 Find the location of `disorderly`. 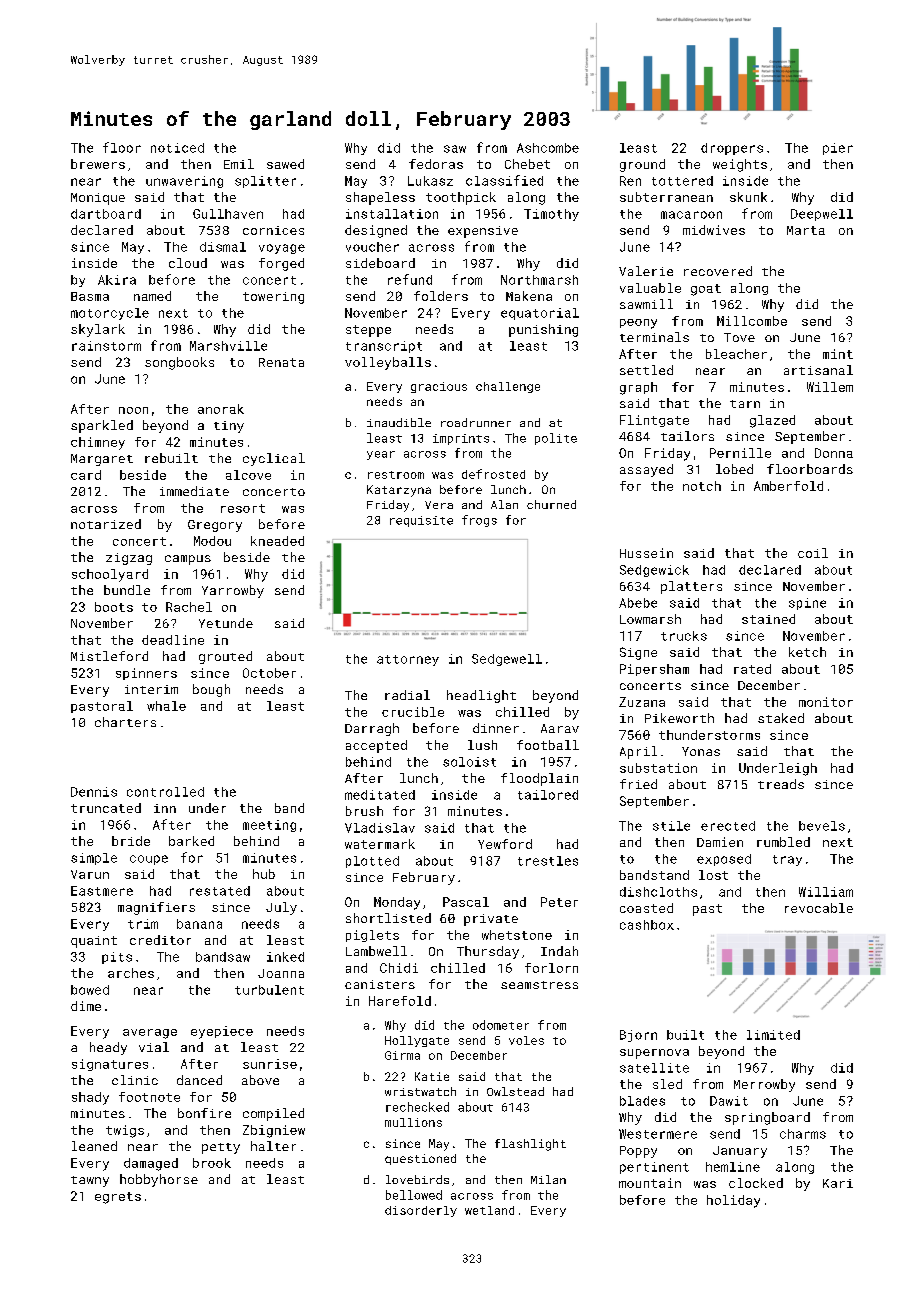

disorderly is located at coordinates (421, 1211).
